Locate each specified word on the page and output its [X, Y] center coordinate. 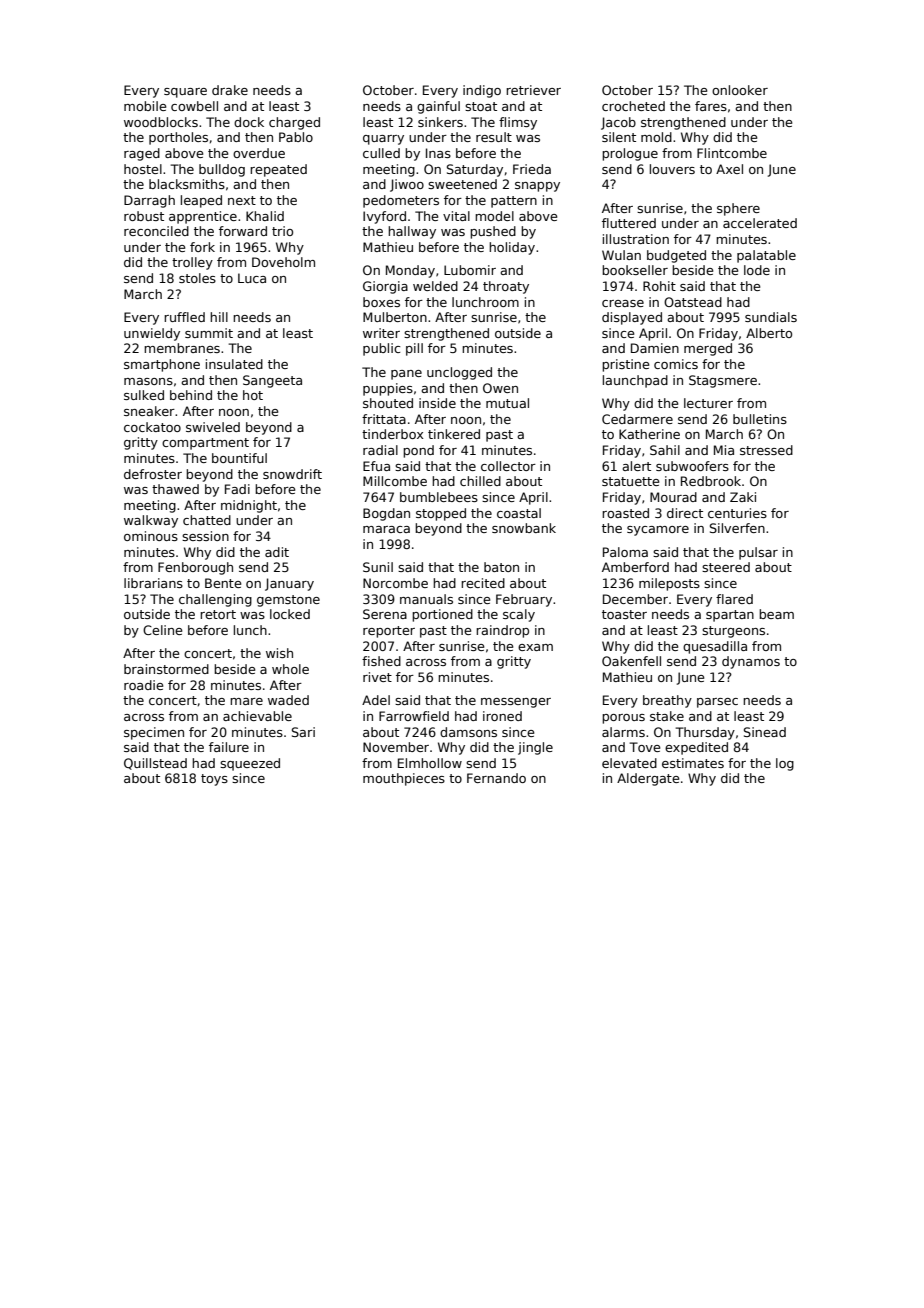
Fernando [496, 778]
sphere [738, 209]
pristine [625, 365]
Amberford [635, 567]
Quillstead [155, 764]
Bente [223, 583]
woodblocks [161, 122]
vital [456, 216]
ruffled [184, 317]
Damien [655, 348]
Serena [385, 614]
